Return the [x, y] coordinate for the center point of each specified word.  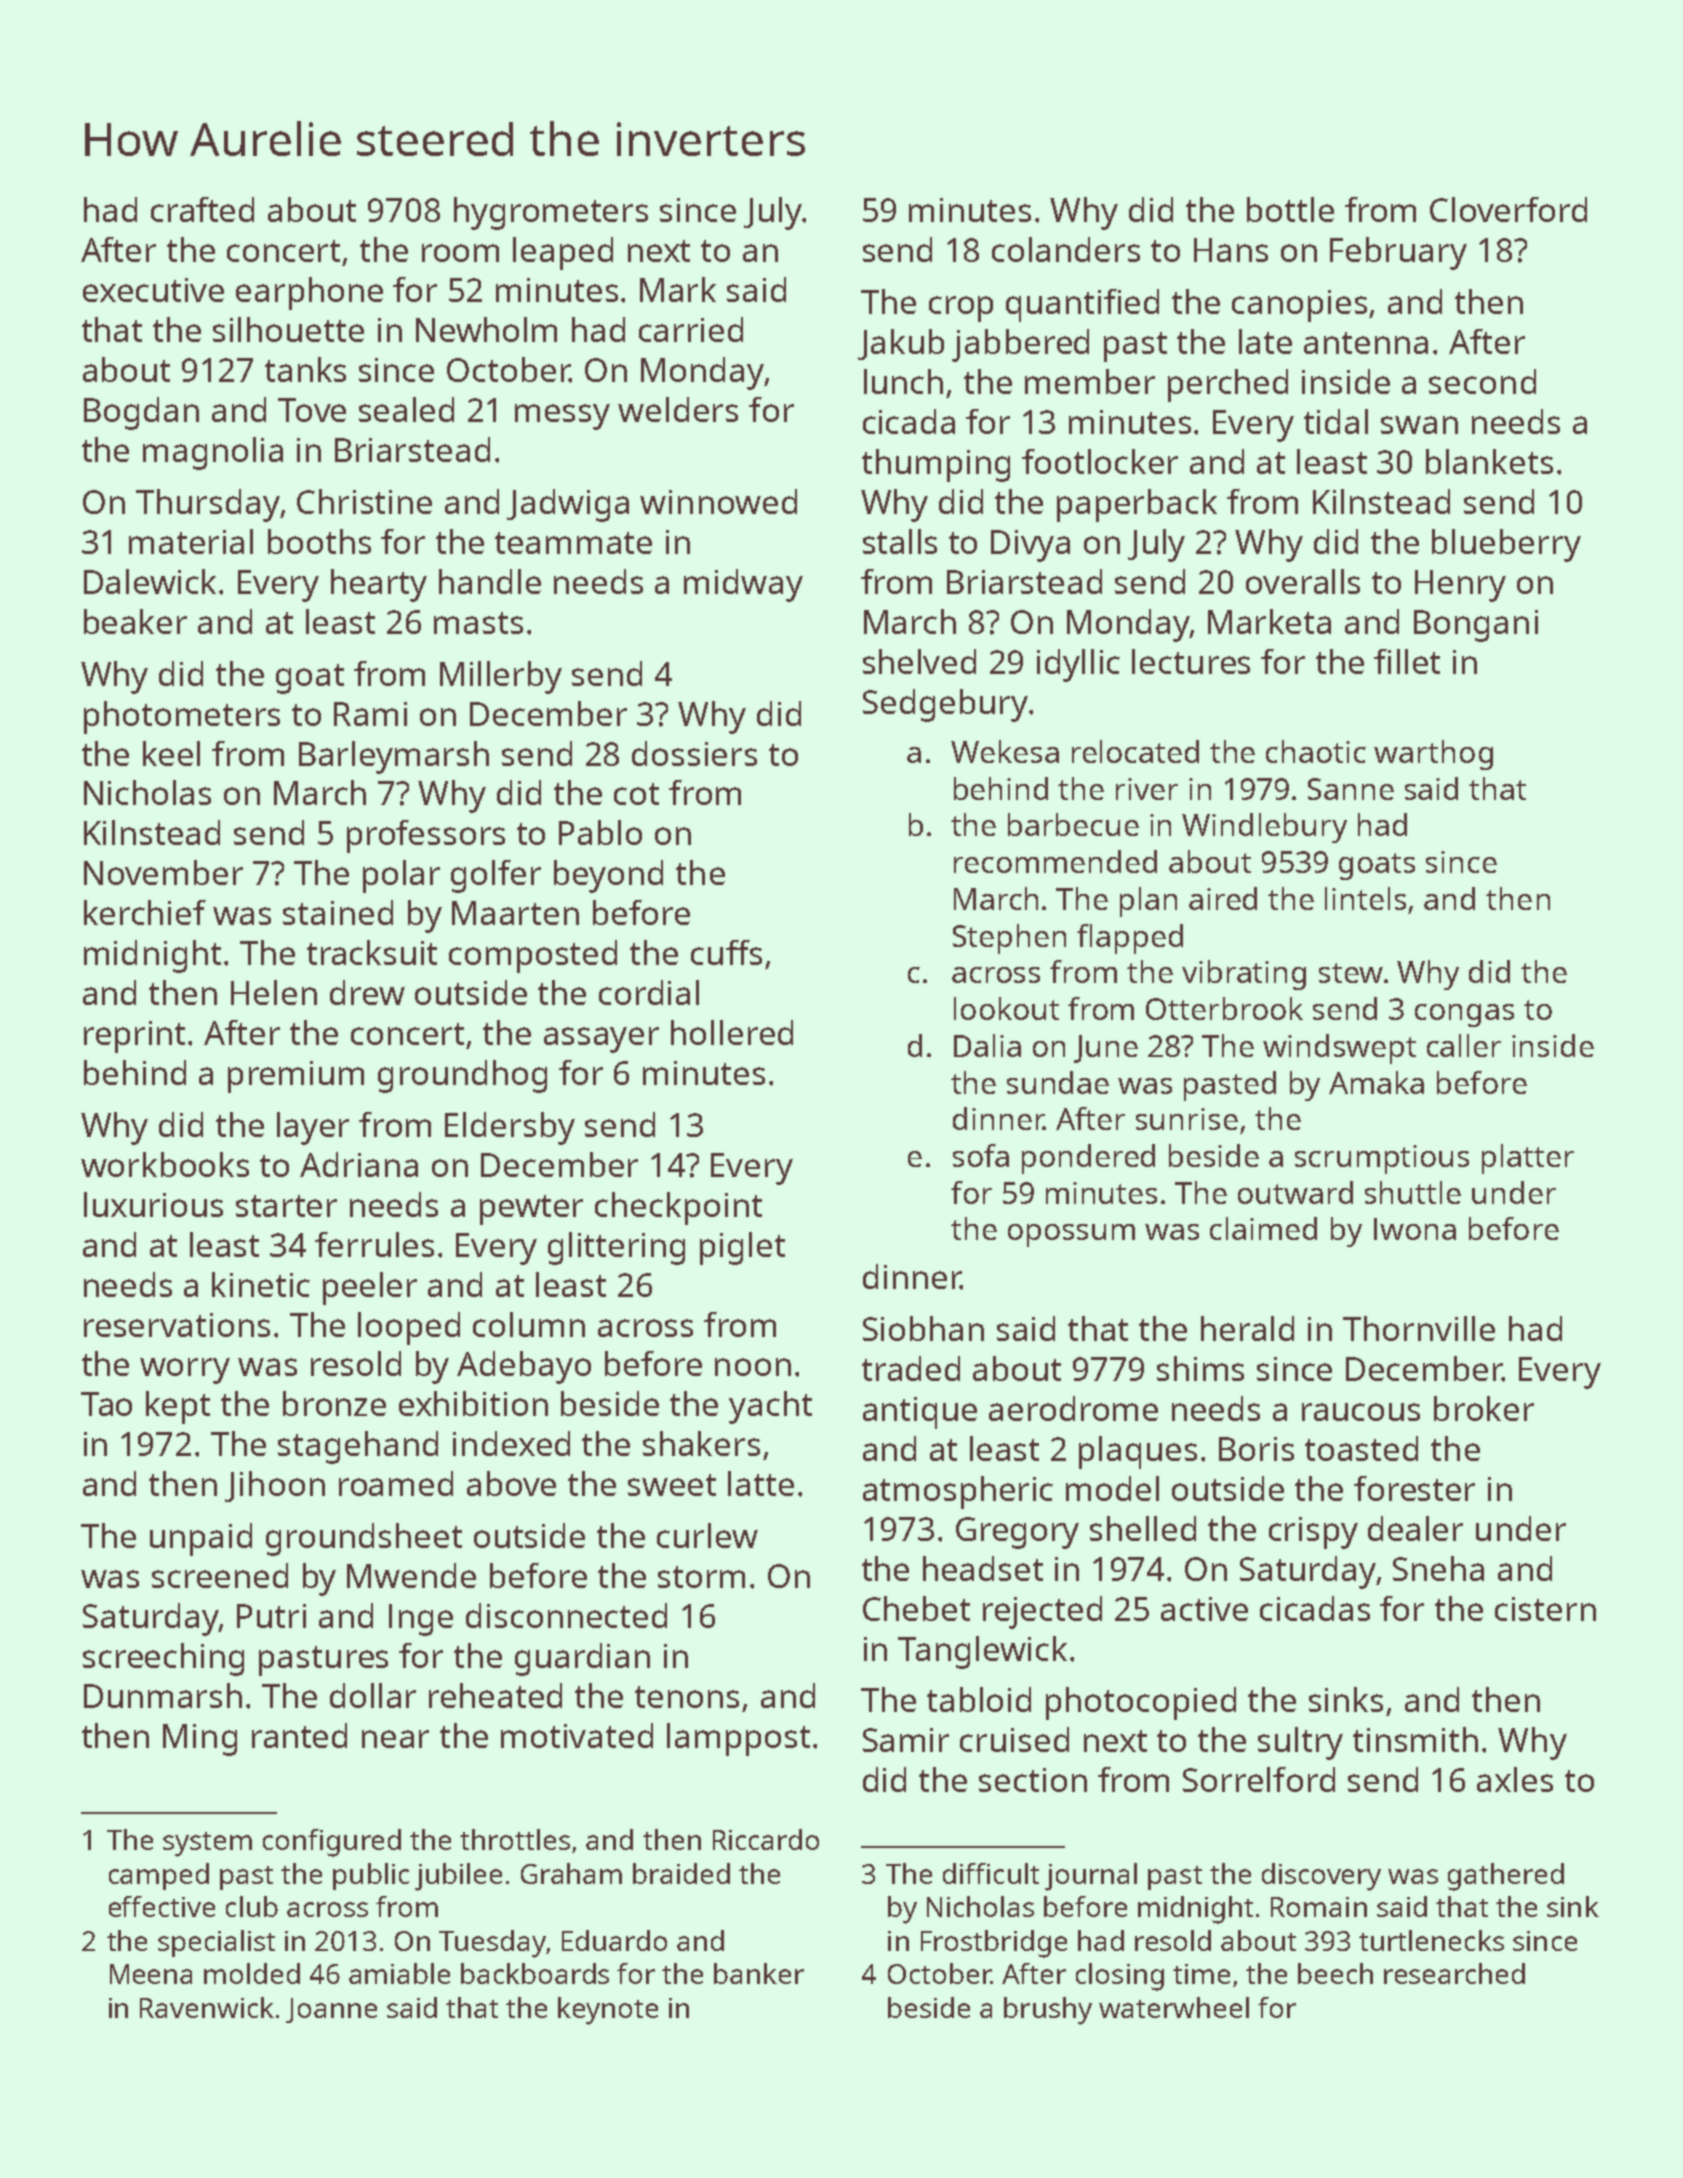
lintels [1365, 898]
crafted [202, 209]
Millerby [501, 677]
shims [1200, 1368]
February [1398, 253]
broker [1484, 1408]
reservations [177, 1325]
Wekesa [1005, 751]
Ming [200, 1740]
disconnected [566, 1615]
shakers [701, 1443]
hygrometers [551, 213]
